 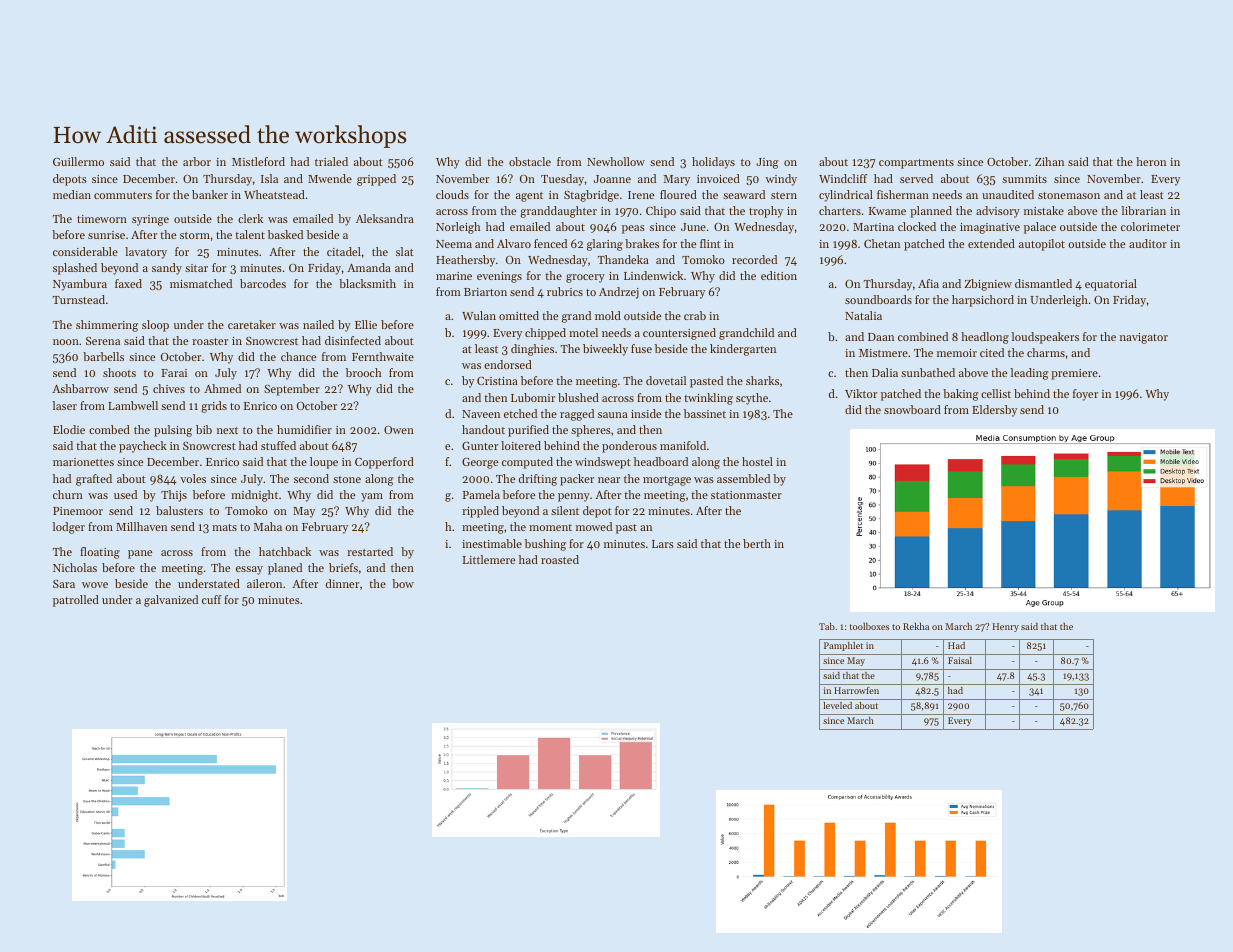 I want to click on Henry, so click(x=1006, y=627).
